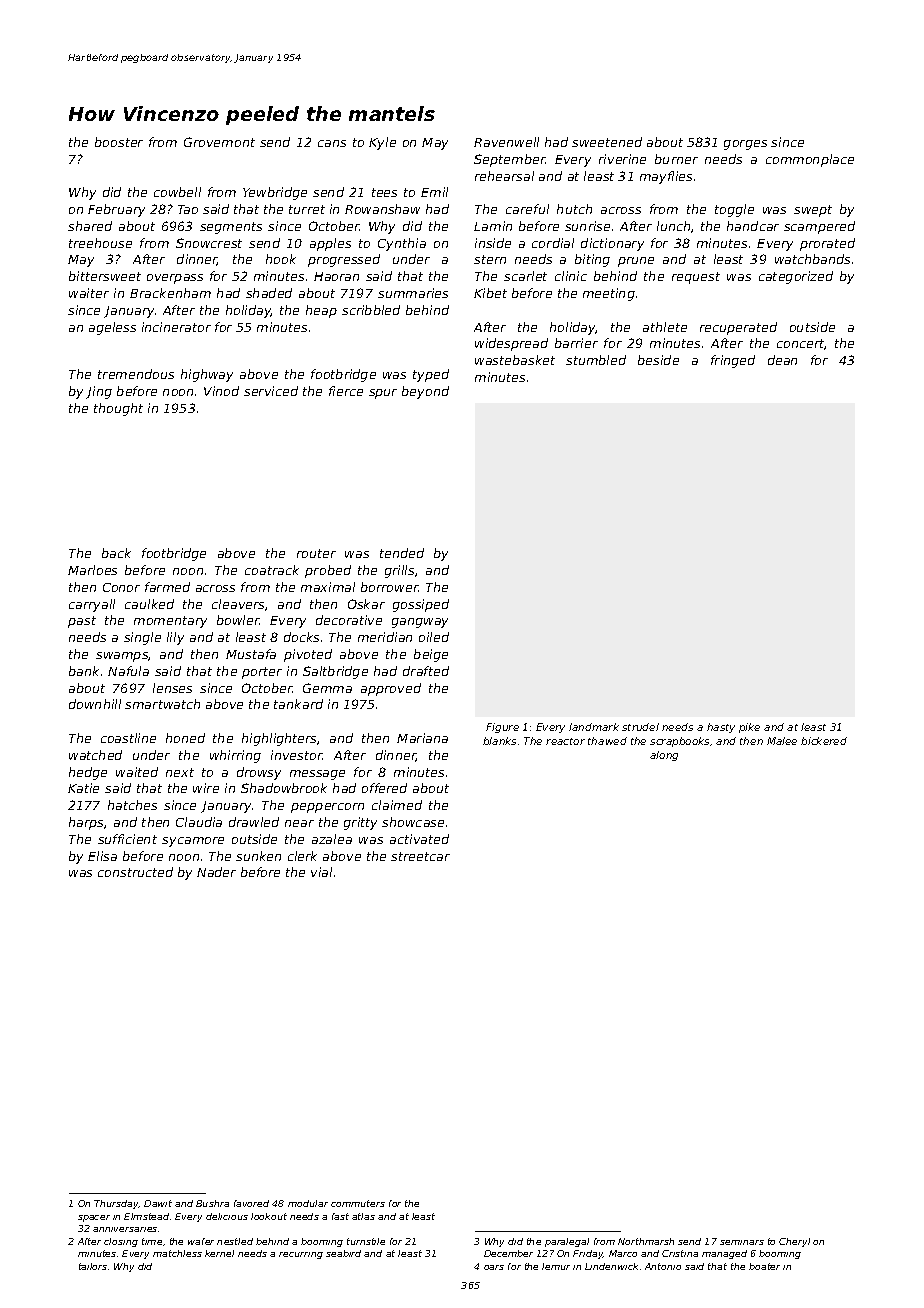 This page has width=924, height=1308. What do you see at coordinates (565, 741) in the page?
I see `reactor` at bounding box center [565, 741].
